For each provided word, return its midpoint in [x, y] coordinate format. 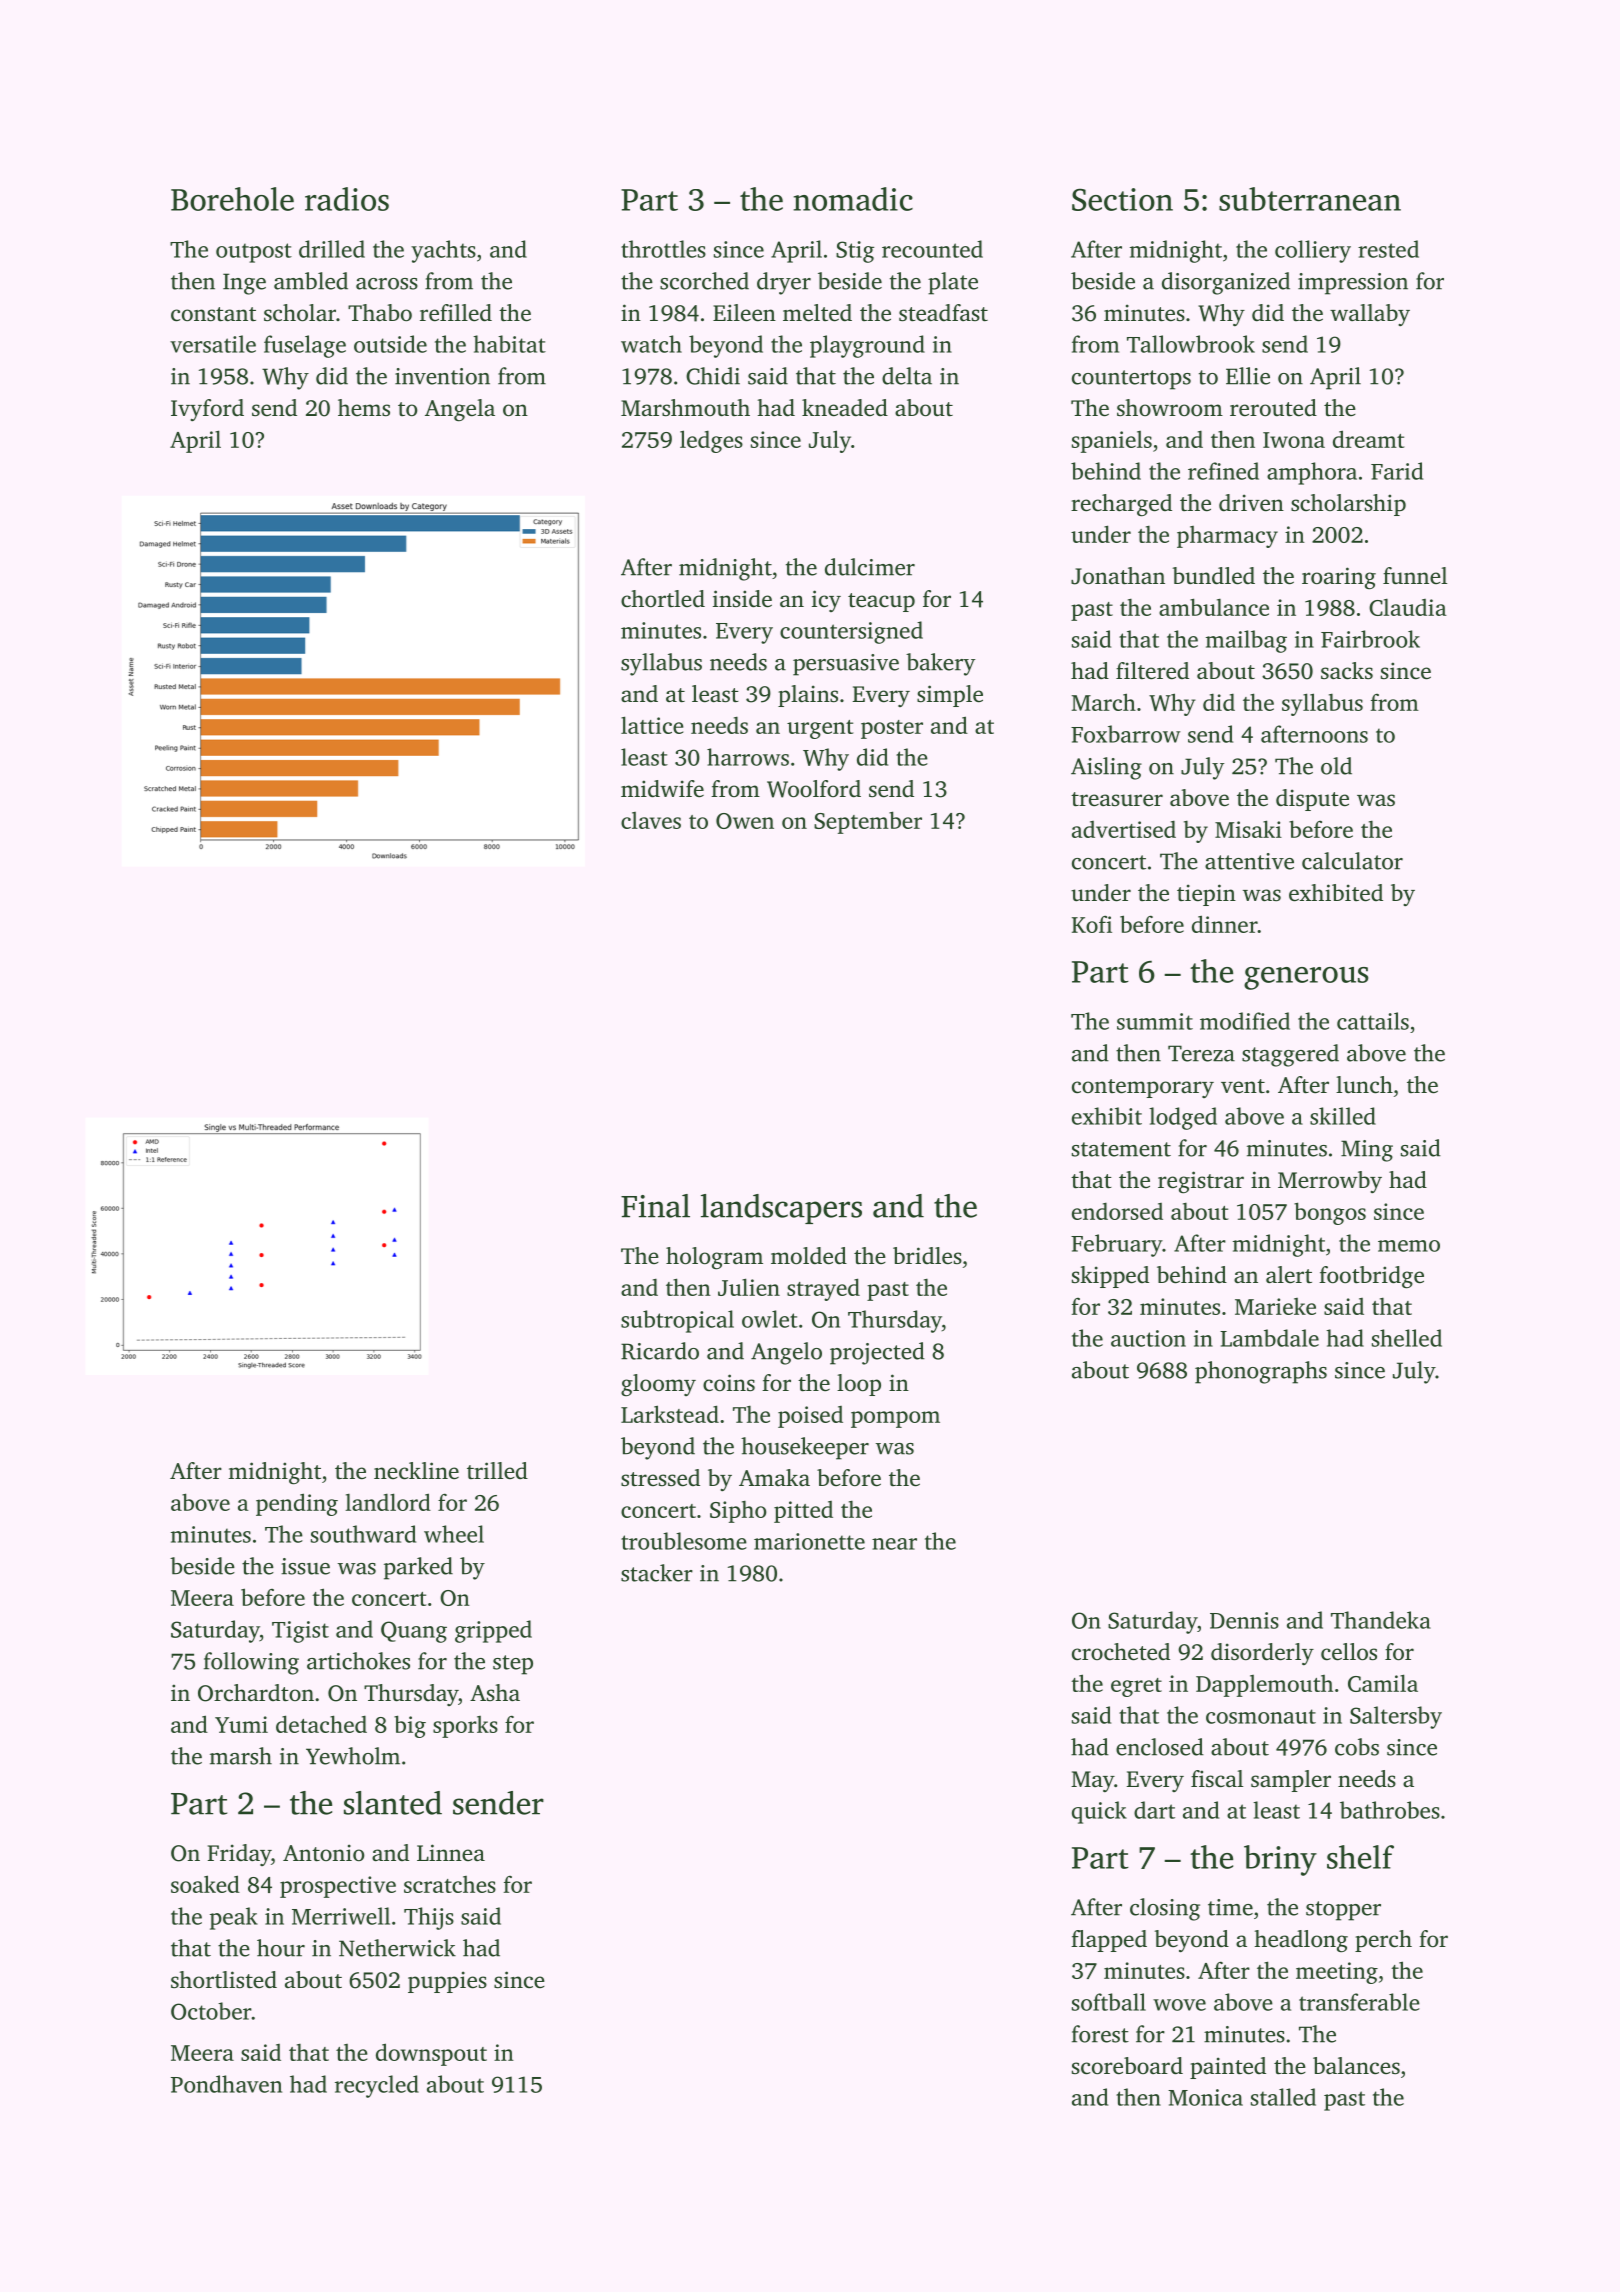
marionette [809, 1541]
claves [651, 820]
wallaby [1370, 315]
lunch [1364, 1085]
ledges [711, 441]
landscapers [781, 1209]
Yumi [241, 1724]
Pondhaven [226, 2084]
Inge [244, 284]
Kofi [1092, 924]
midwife [662, 788]
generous [1306, 978]
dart [1154, 1810]
